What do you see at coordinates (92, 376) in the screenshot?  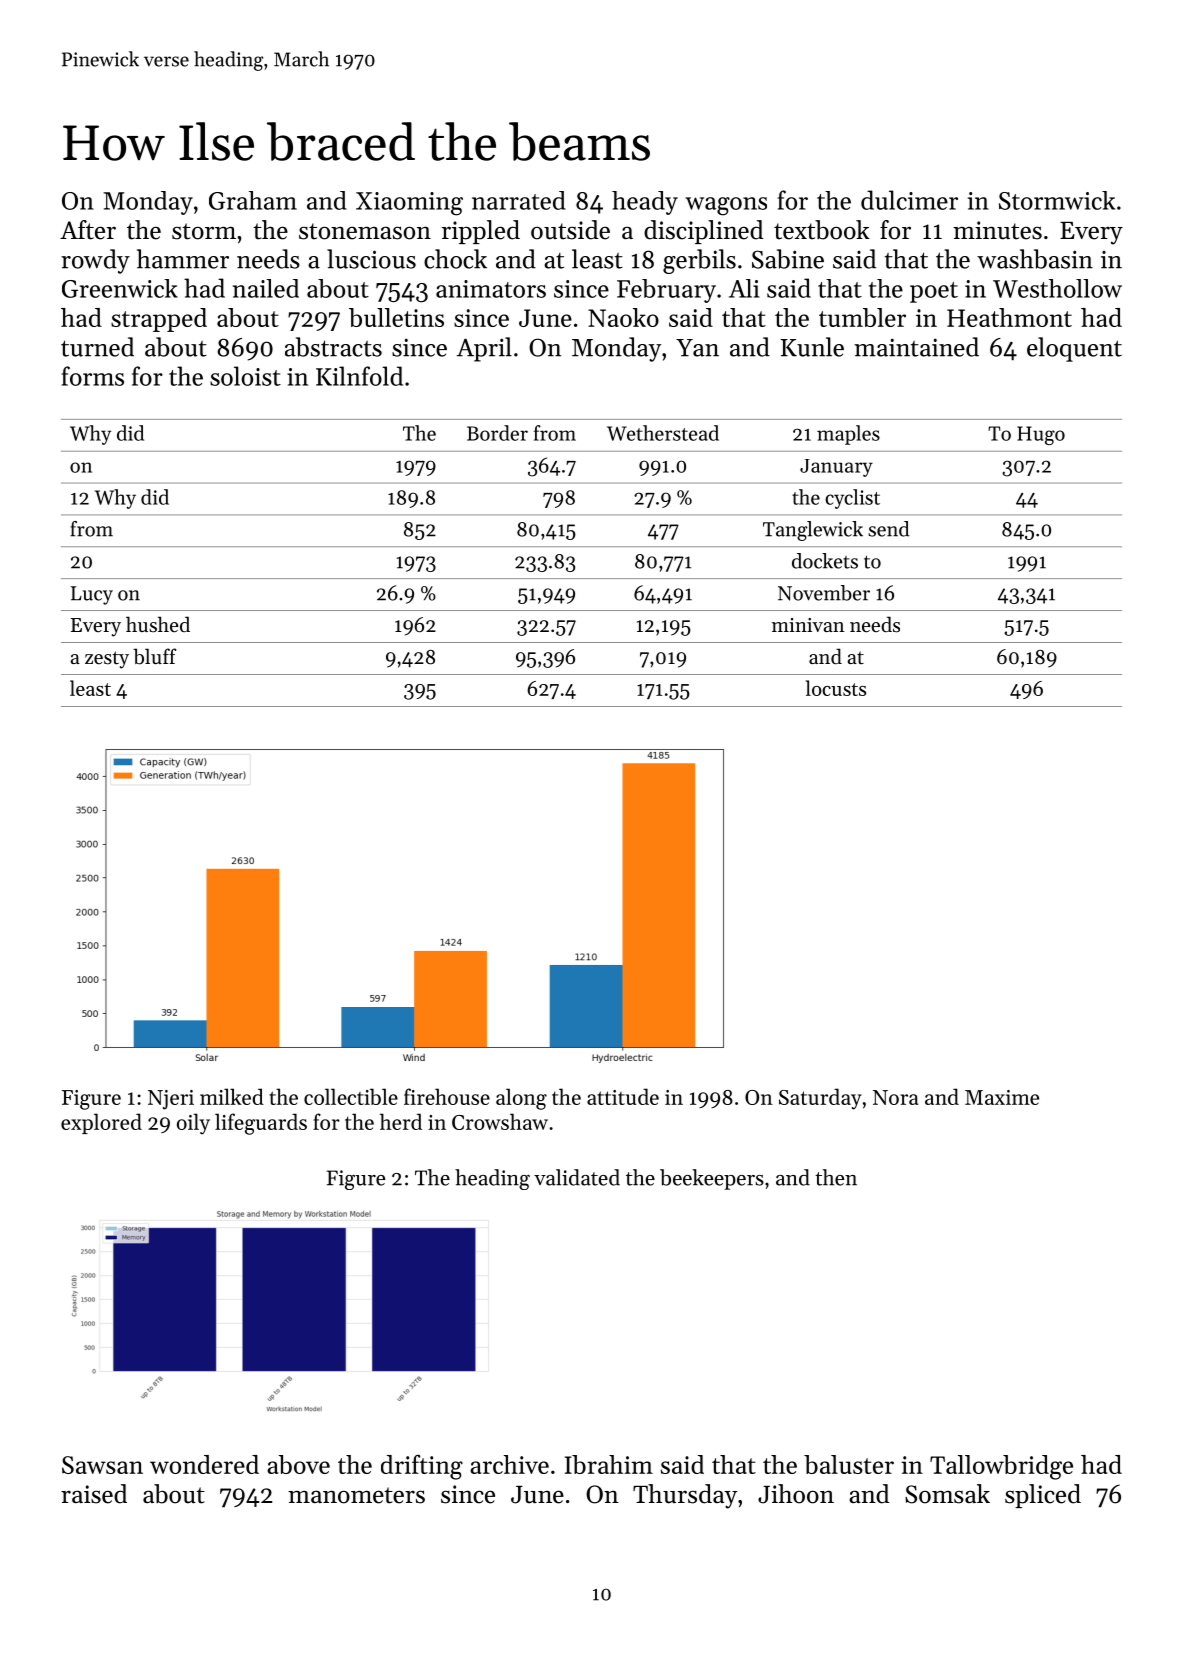 I see `forms` at bounding box center [92, 376].
